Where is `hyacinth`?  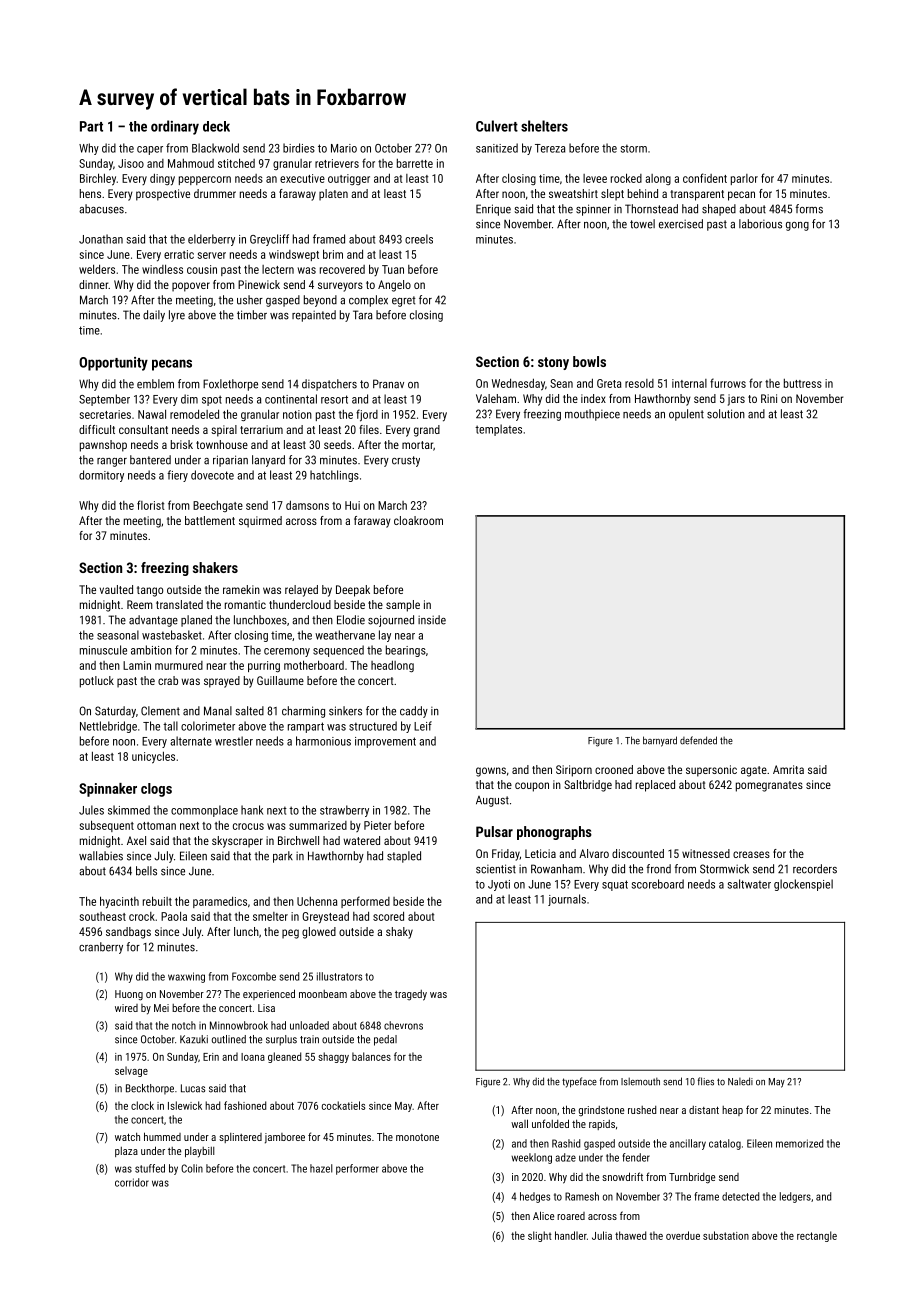
hyacinth is located at coordinates (119, 902).
